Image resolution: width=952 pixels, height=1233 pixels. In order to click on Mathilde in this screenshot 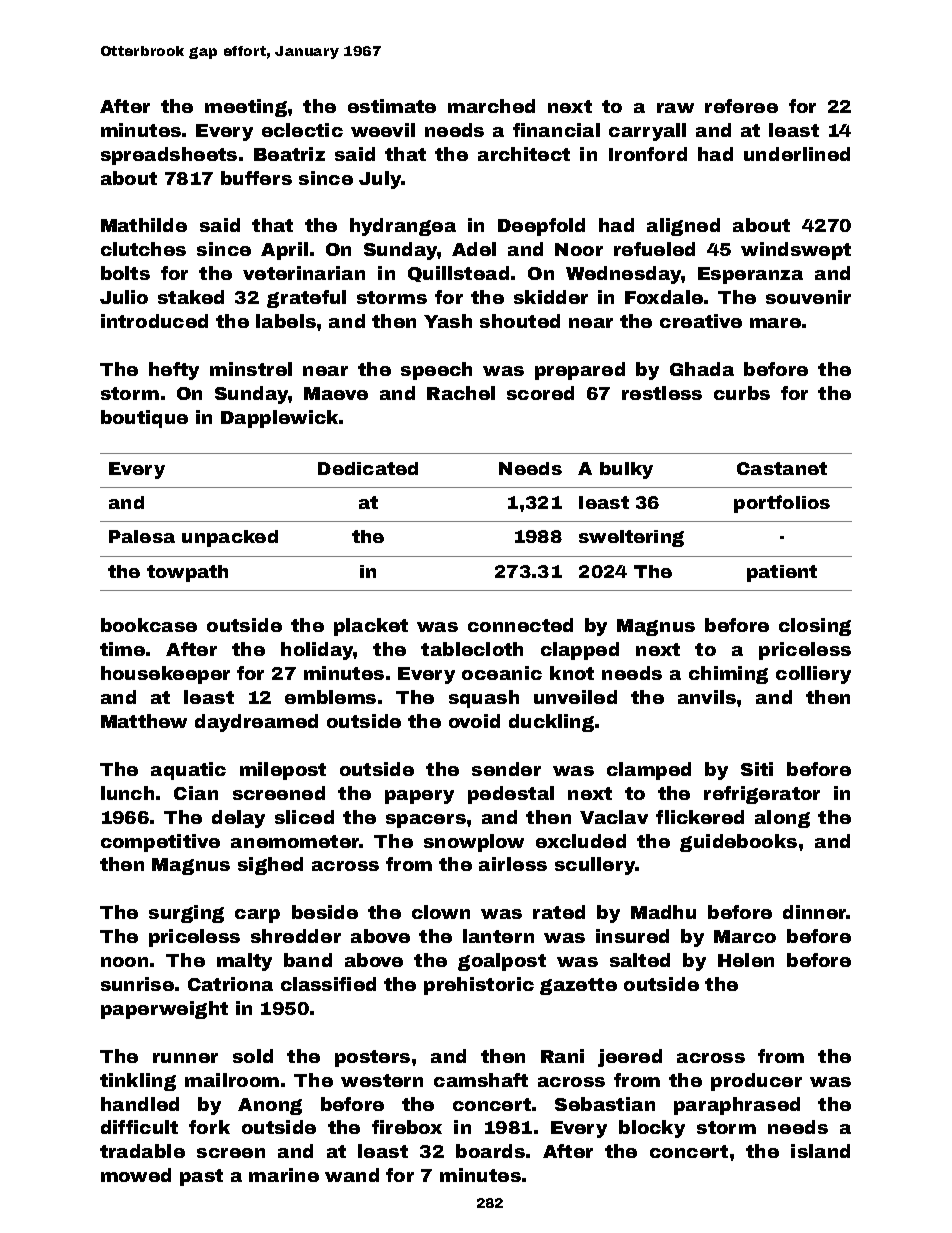, I will do `click(144, 225)`.
